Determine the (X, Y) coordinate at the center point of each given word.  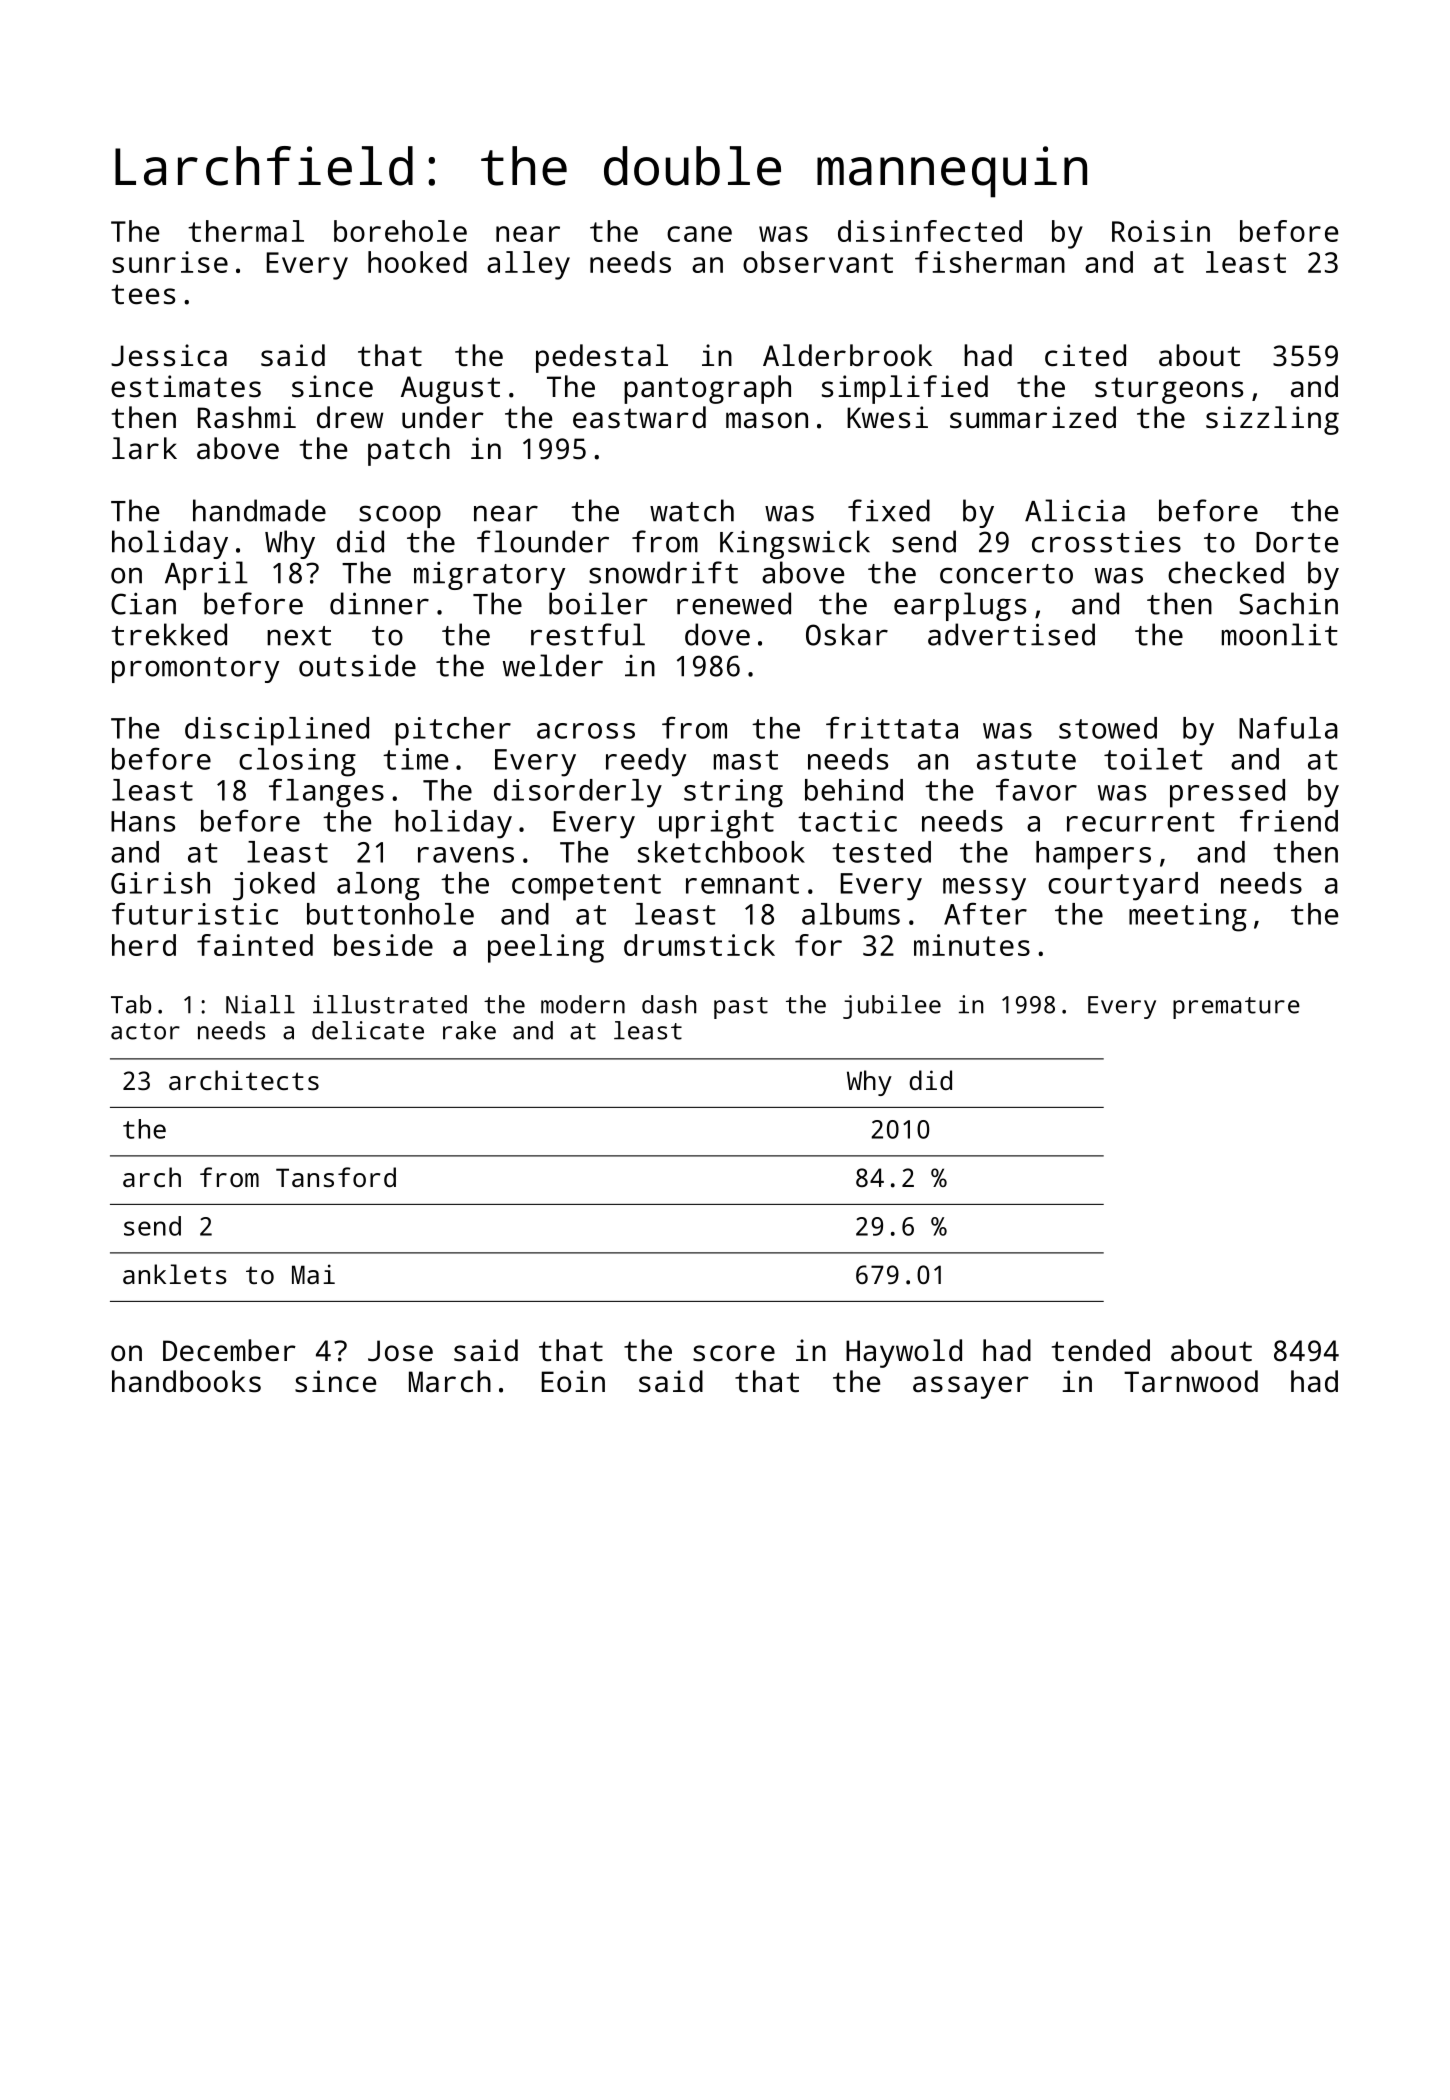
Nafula (1288, 727)
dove (717, 634)
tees (143, 294)
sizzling (1272, 420)
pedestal (602, 358)
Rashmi (247, 417)
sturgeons (1169, 390)
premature (1236, 1008)
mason (767, 420)
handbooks (186, 1381)
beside (383, 945)
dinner (379, 603)
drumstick (699, 945)
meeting (1188, 917)
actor (145, 1031)
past (741, 1008)
